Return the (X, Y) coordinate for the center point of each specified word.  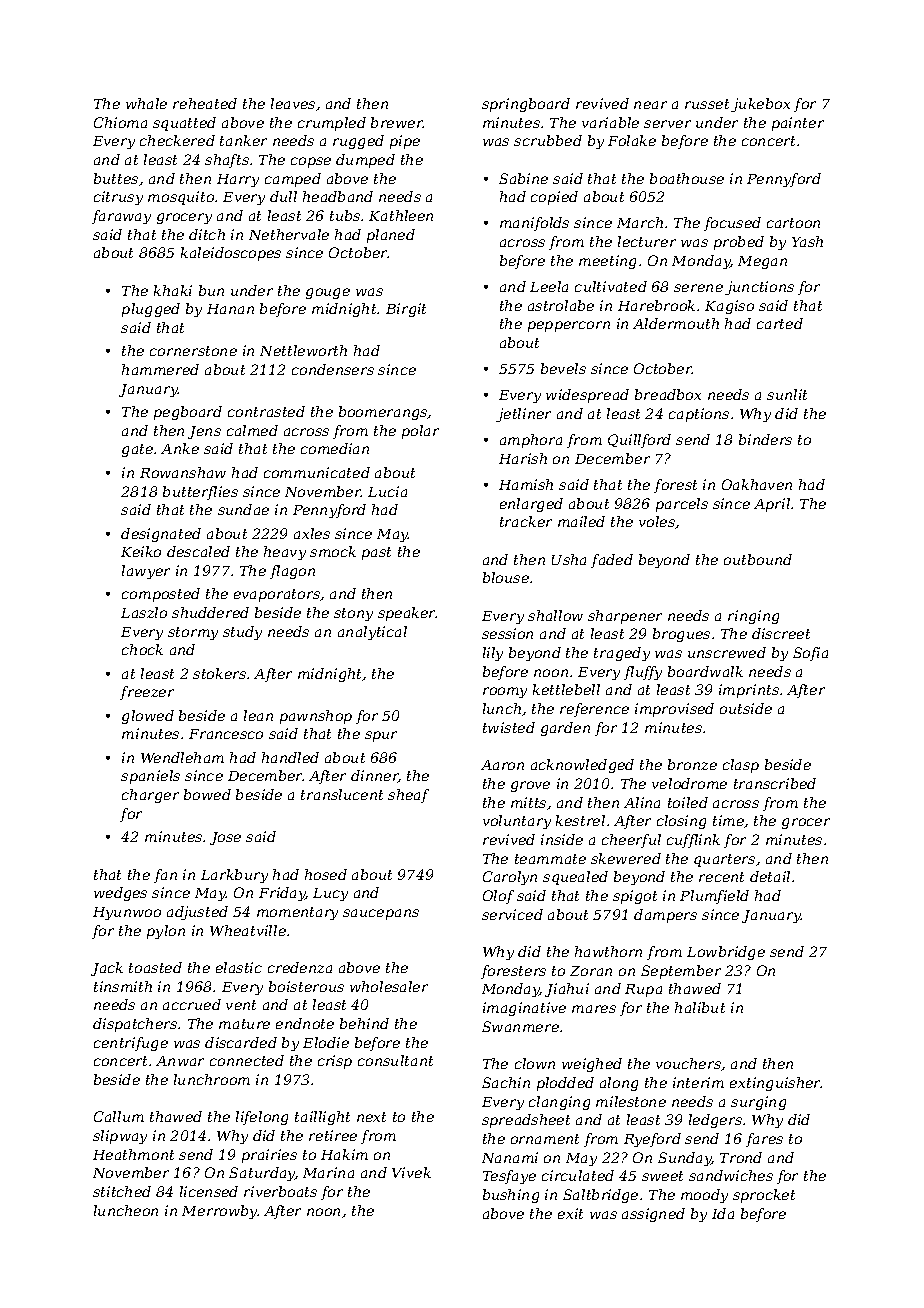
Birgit (406, 310)
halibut (700, 1007)
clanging (559, 1103)
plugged (151, 310)
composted (161, 595)
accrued (192, 1004)
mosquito (181, 198)
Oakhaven (757, 484)
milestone (631, 1101)
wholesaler (389, 986)
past (376, 553)
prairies (269, 1156)
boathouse (687, 178)
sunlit (787, 394)
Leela (549, 286)
